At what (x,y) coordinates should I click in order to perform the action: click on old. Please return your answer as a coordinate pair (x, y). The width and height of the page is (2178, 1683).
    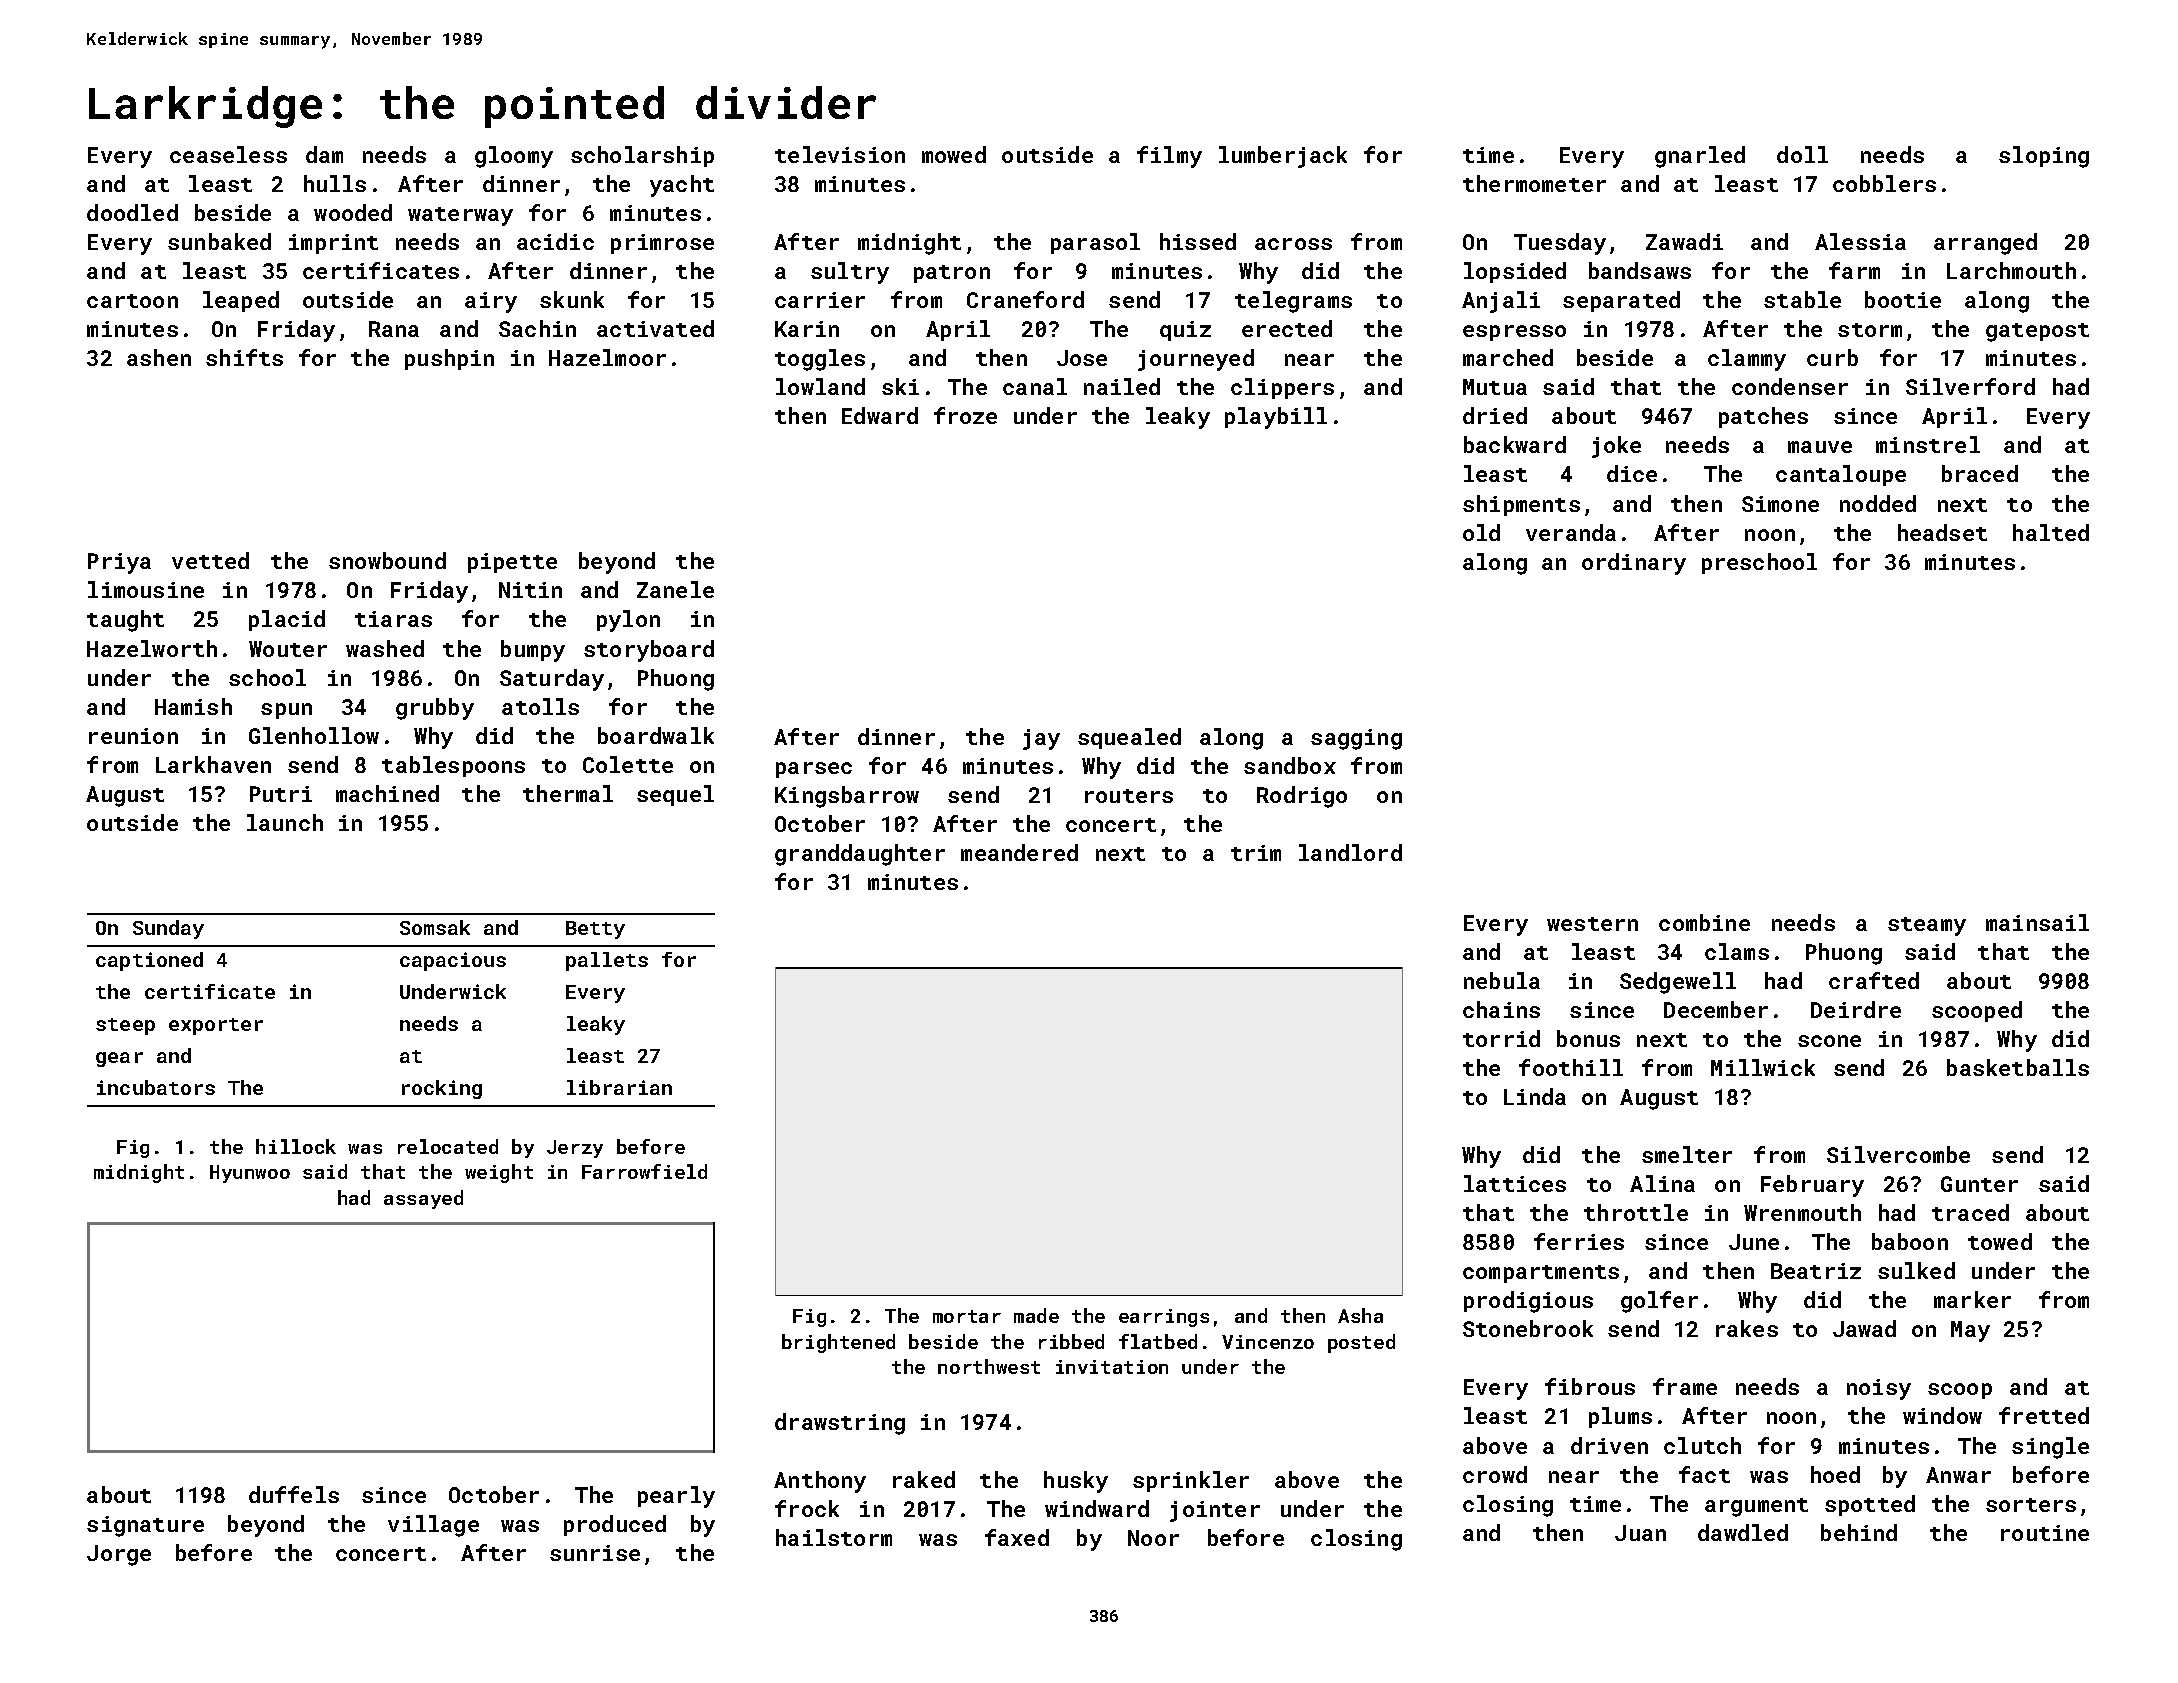
    Looking at the image, I should click on (1481, 532).
